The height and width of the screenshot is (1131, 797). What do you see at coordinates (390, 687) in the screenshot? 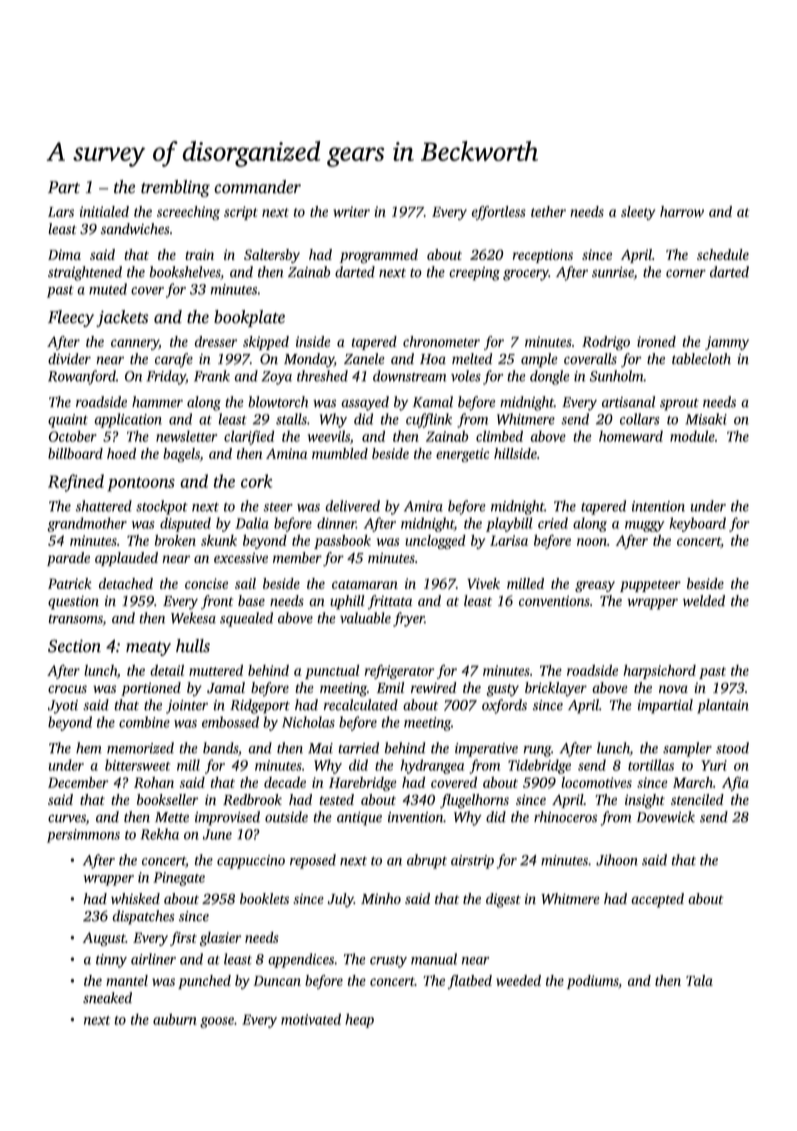
I see `Emil` at bounding box center [390, 687].
